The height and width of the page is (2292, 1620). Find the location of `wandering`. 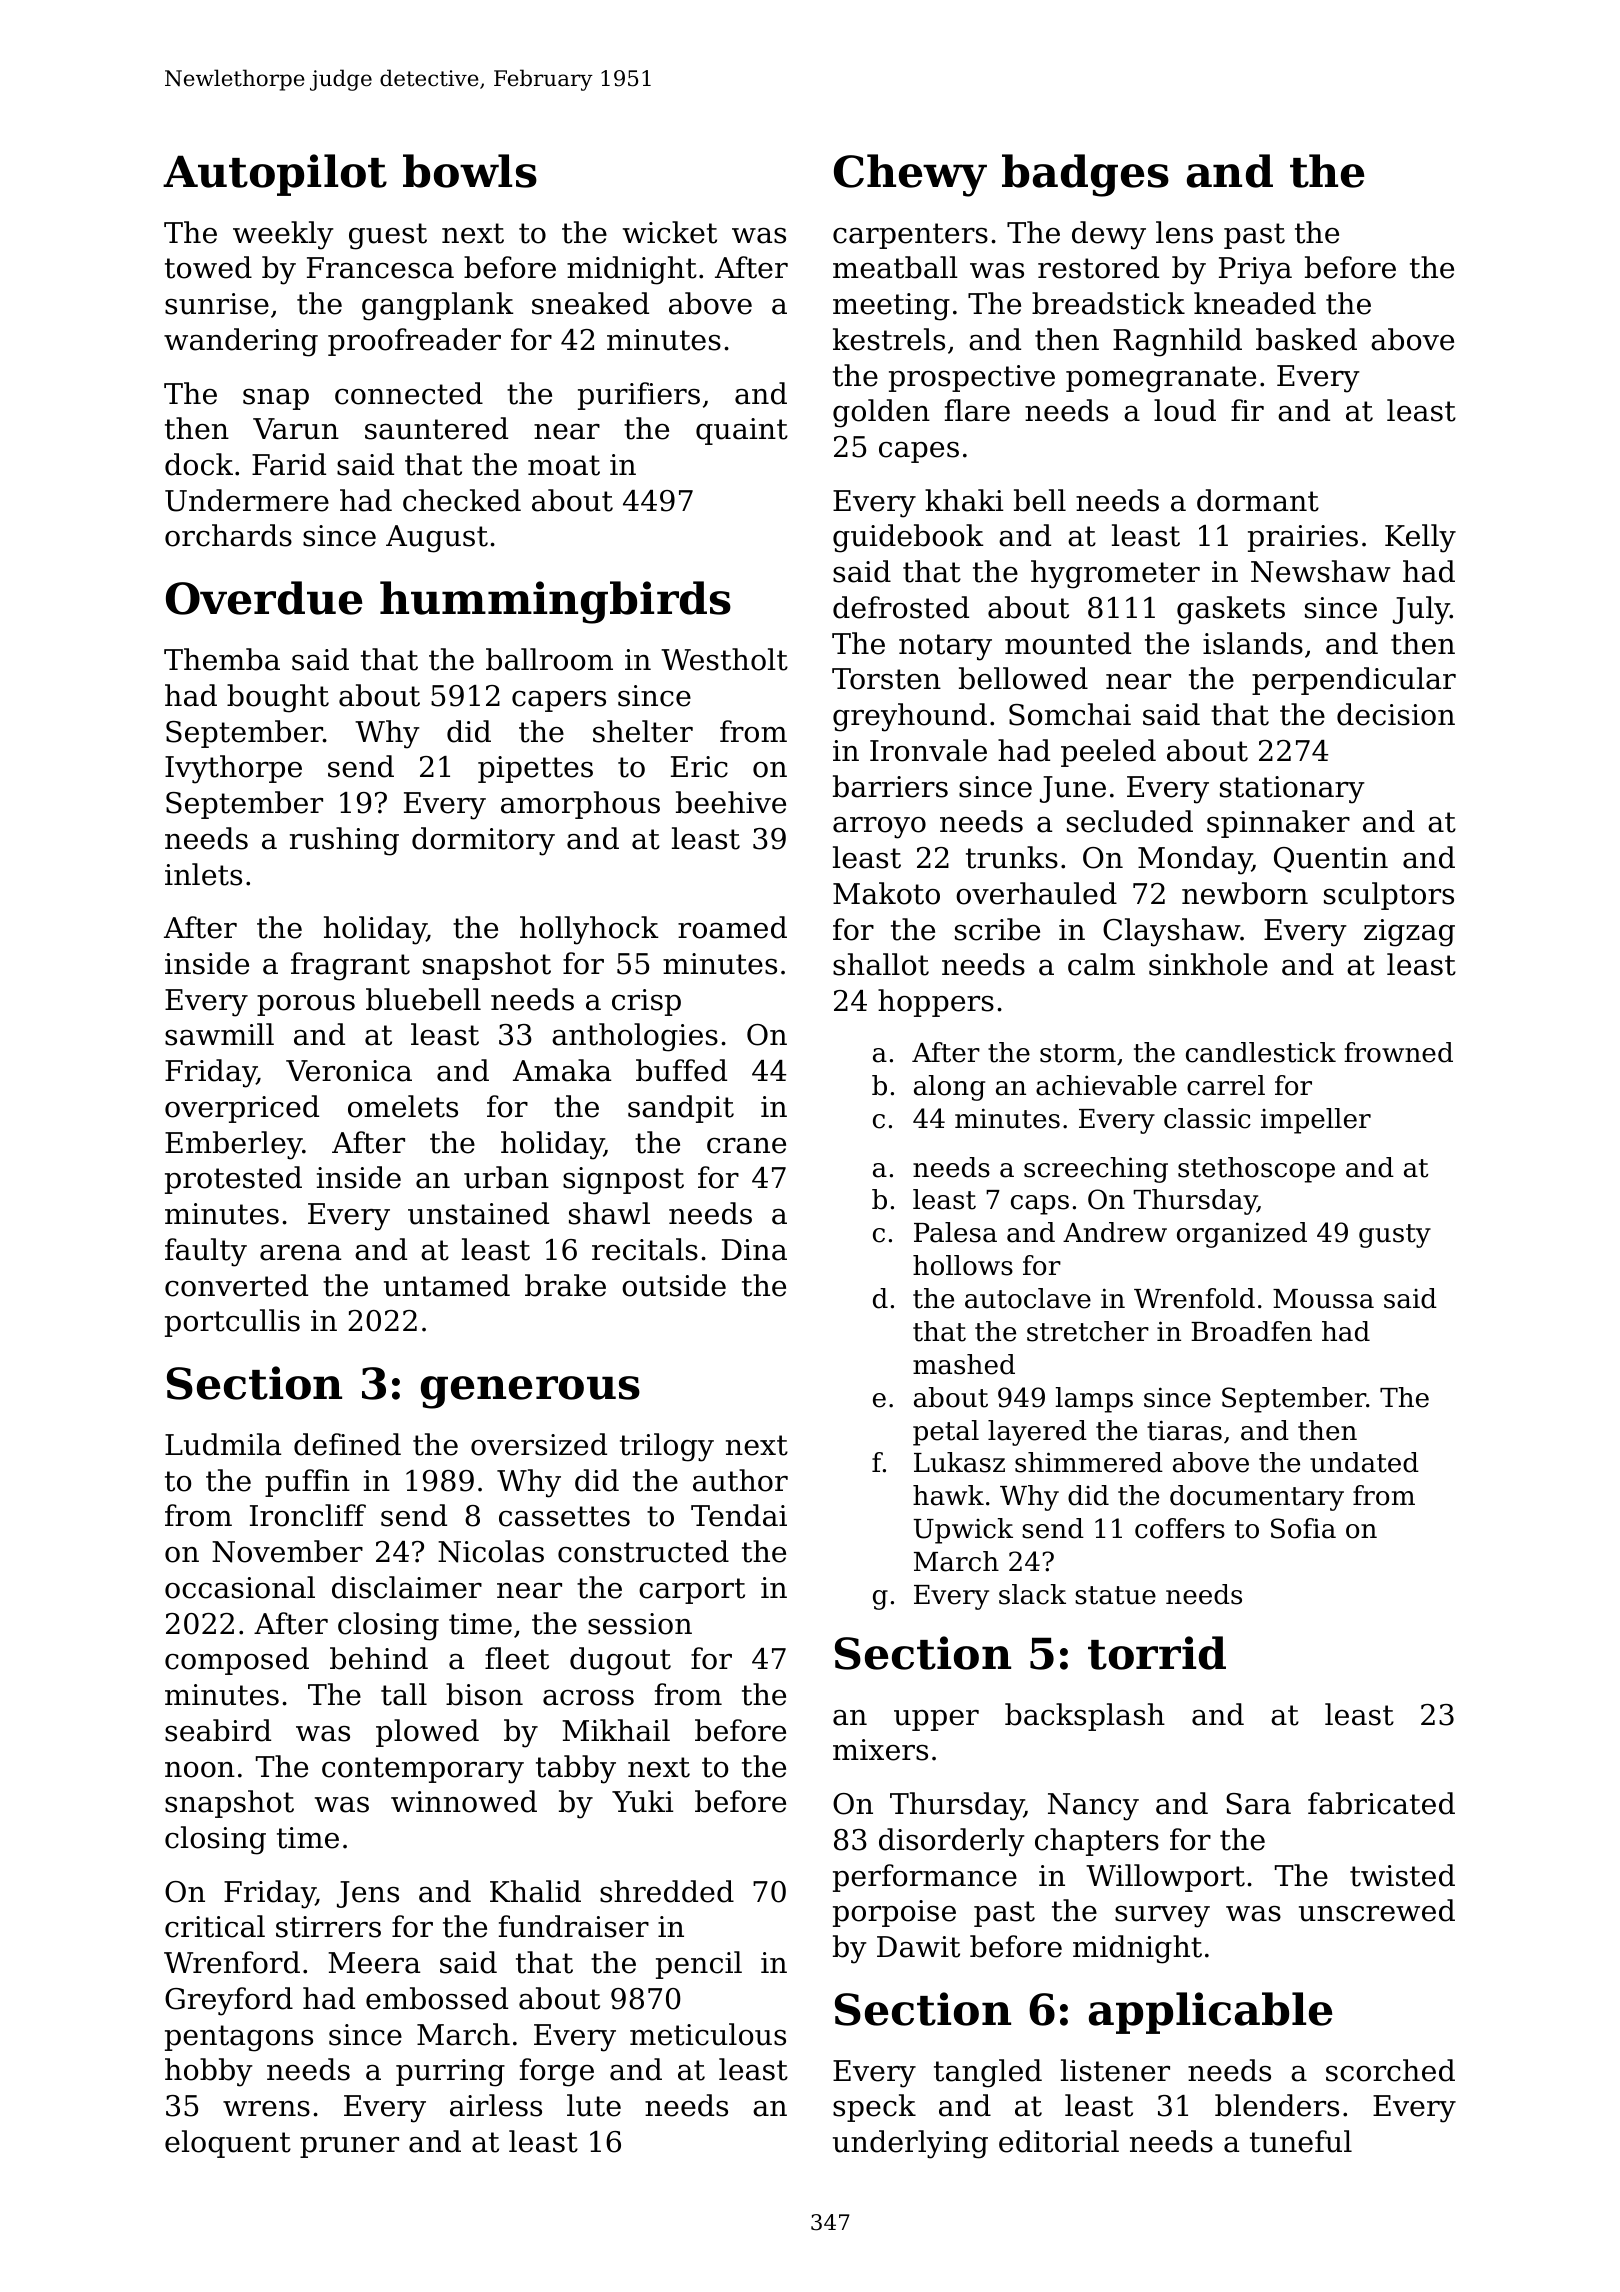

wandering is located at coordinates (241, 342).
